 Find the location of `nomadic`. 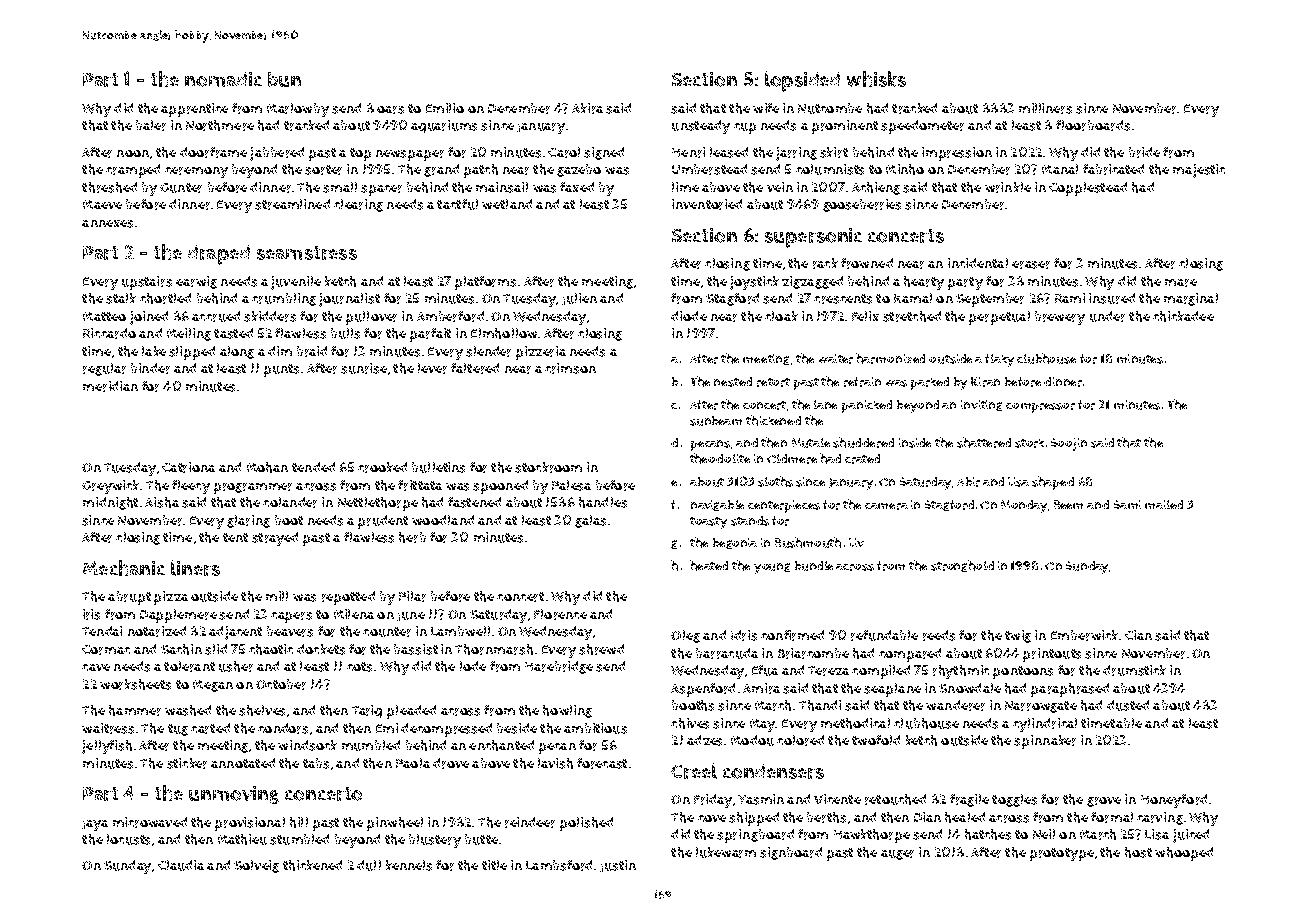

nomadic is located at coordinates (223, 79).
